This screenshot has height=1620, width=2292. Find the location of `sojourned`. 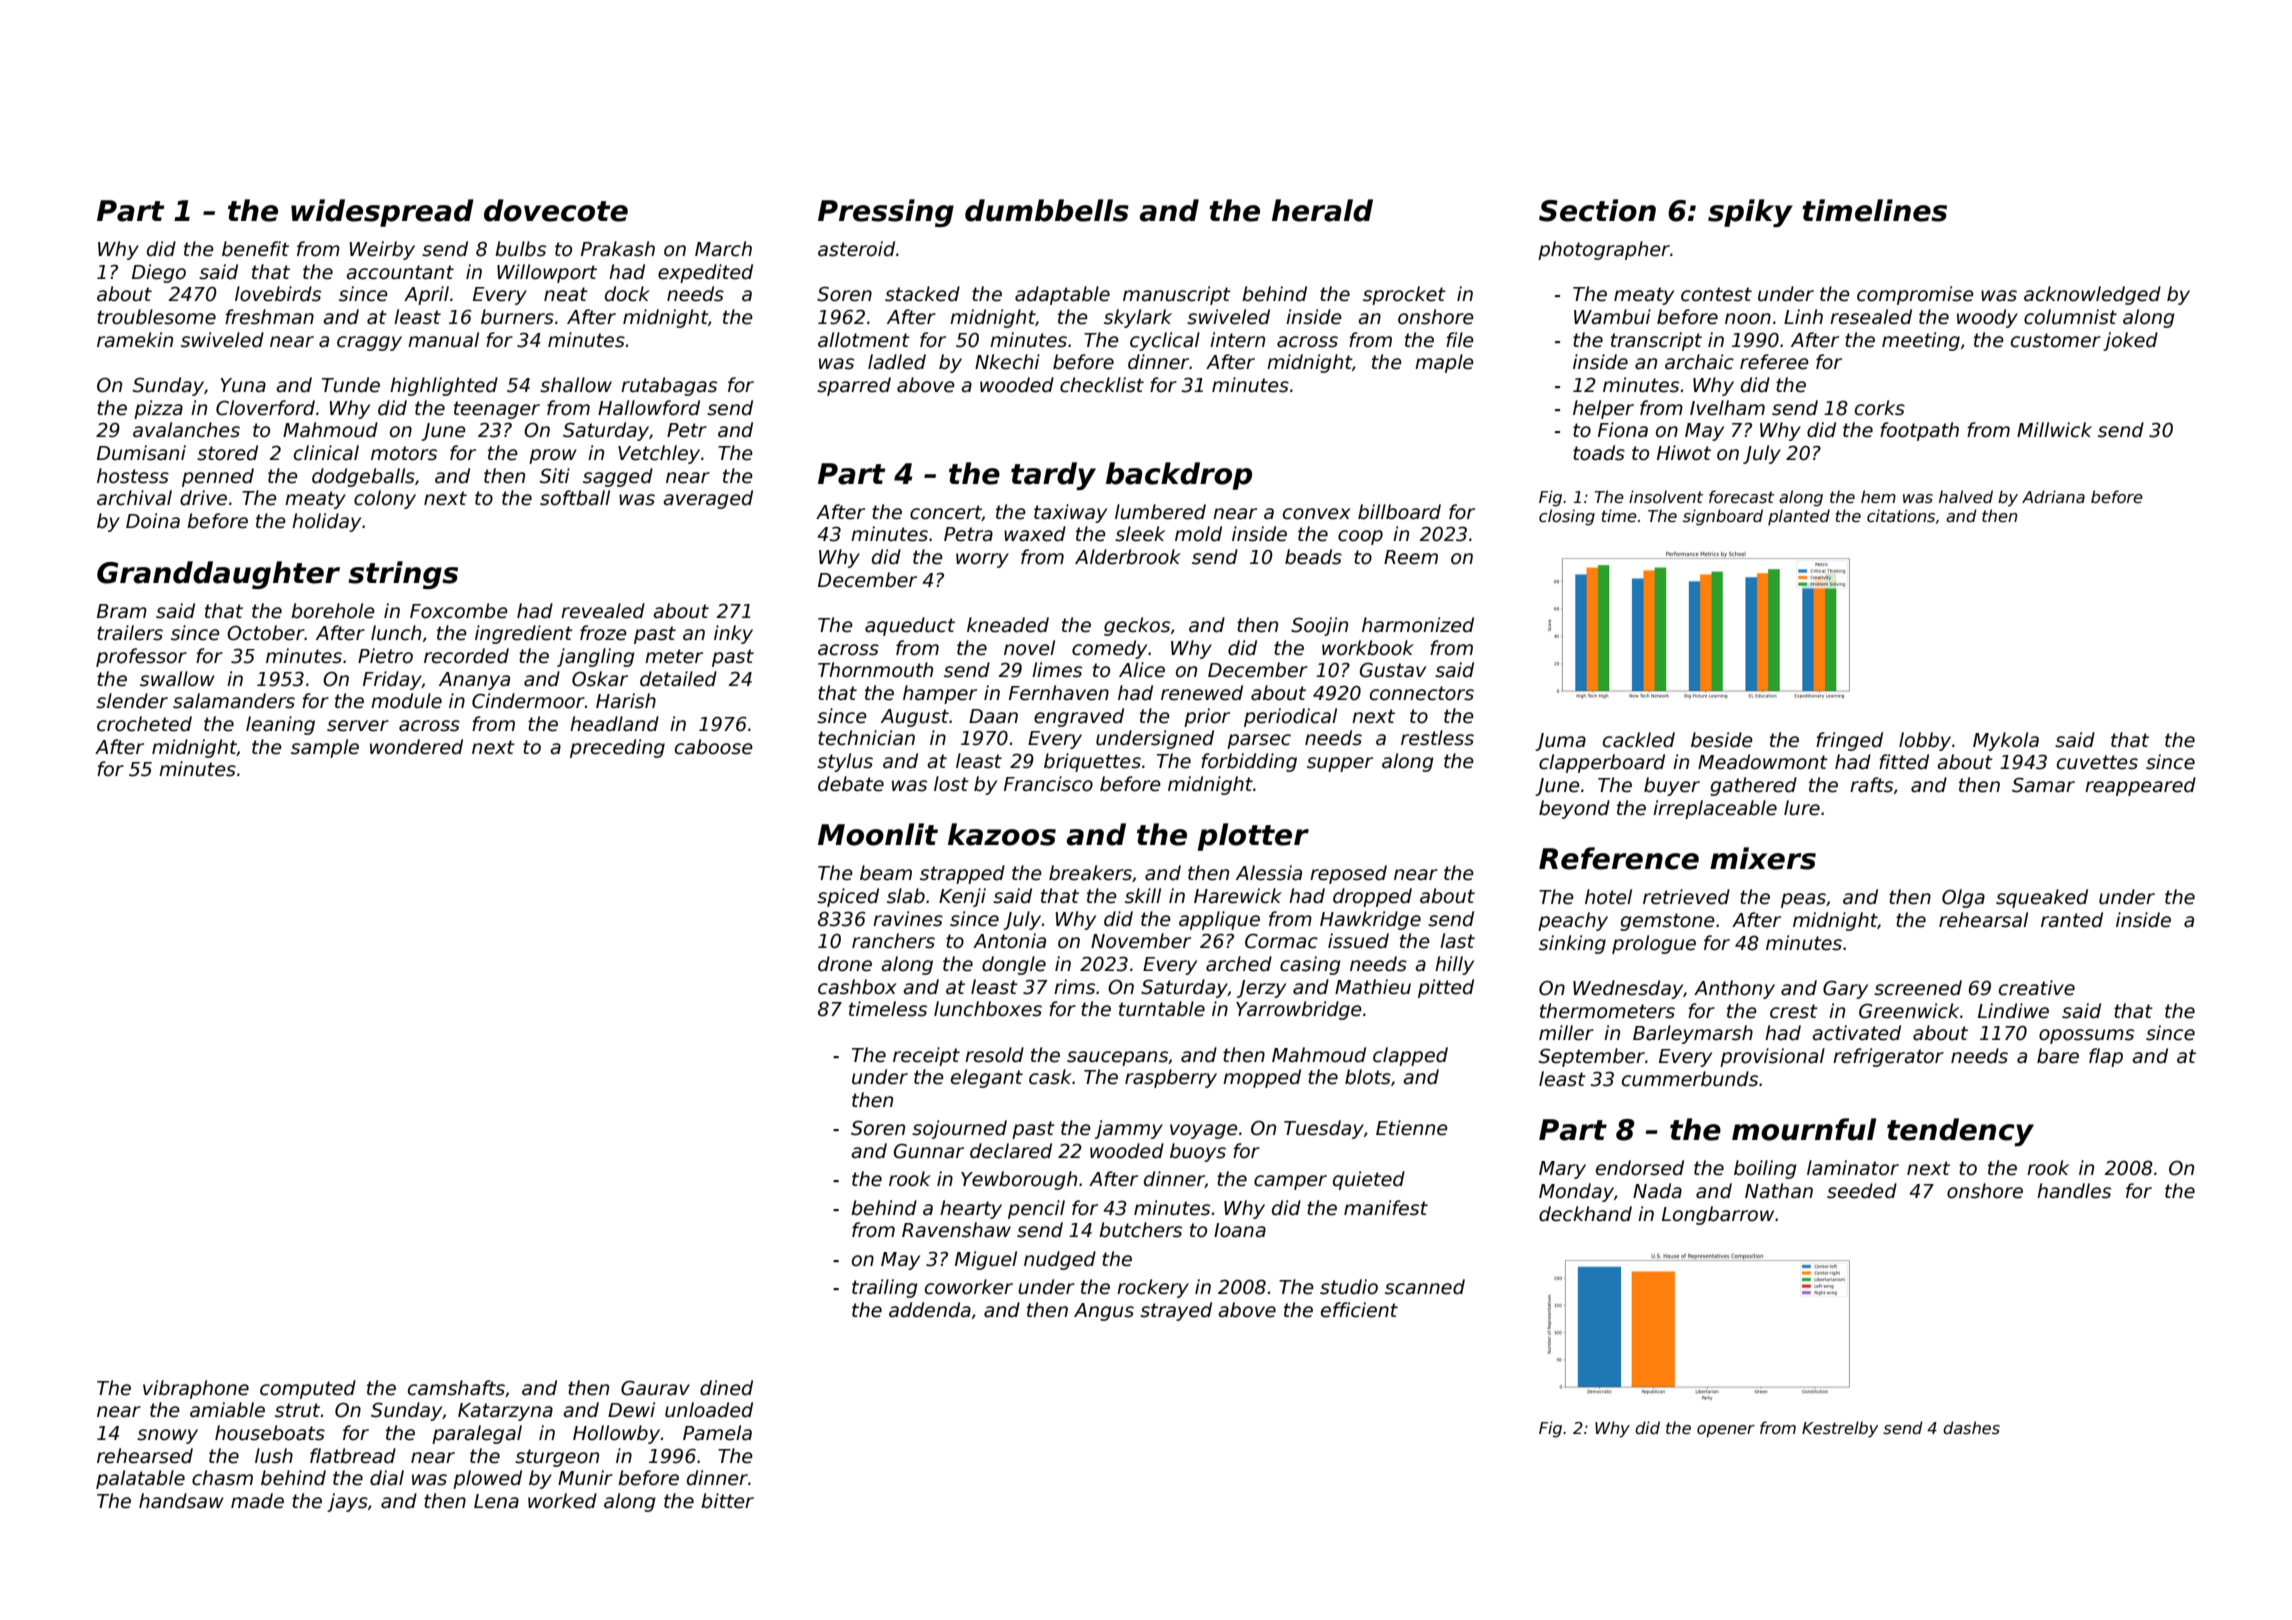

sojourned is located at coordinates (959, 1129).
